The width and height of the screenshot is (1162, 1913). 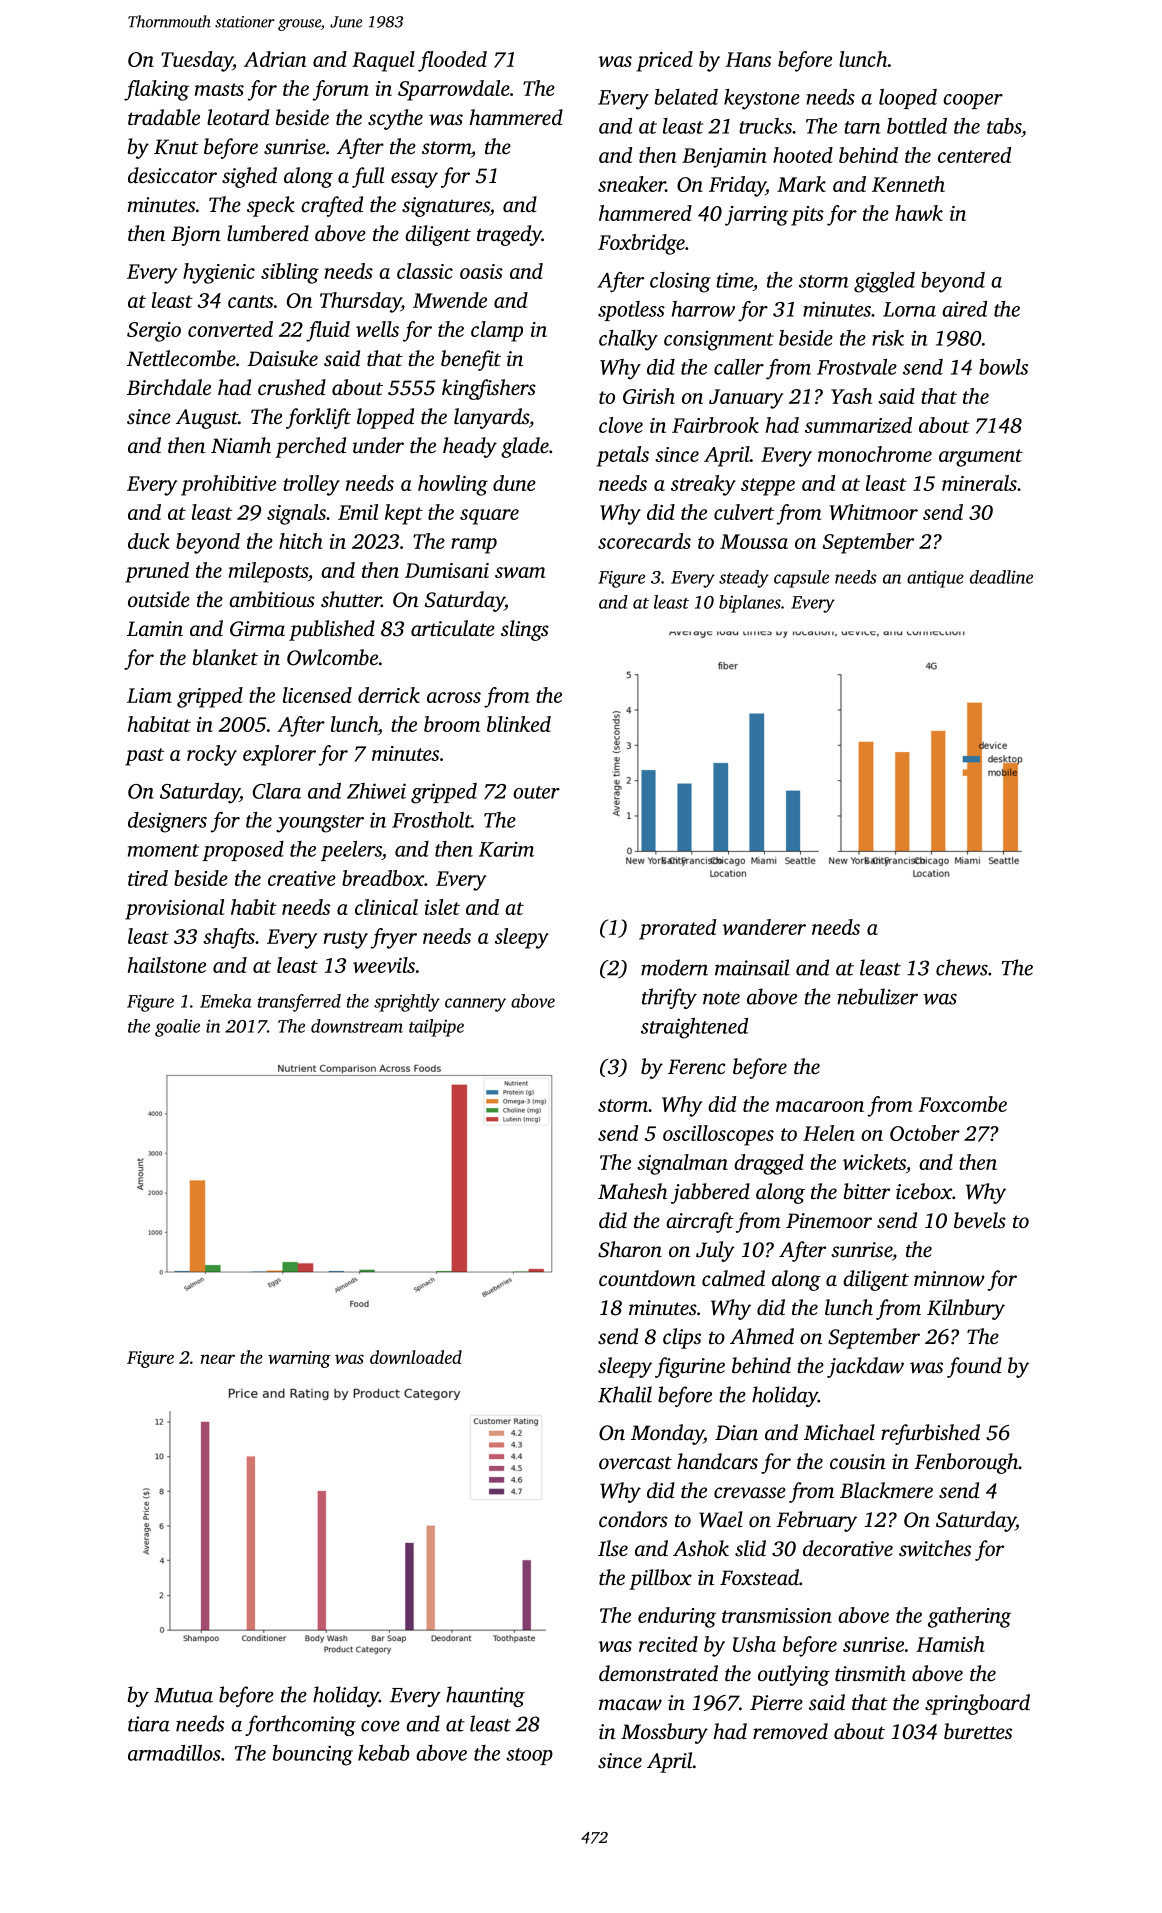 I want to click on icebox, so click(x=924, y=1191).
